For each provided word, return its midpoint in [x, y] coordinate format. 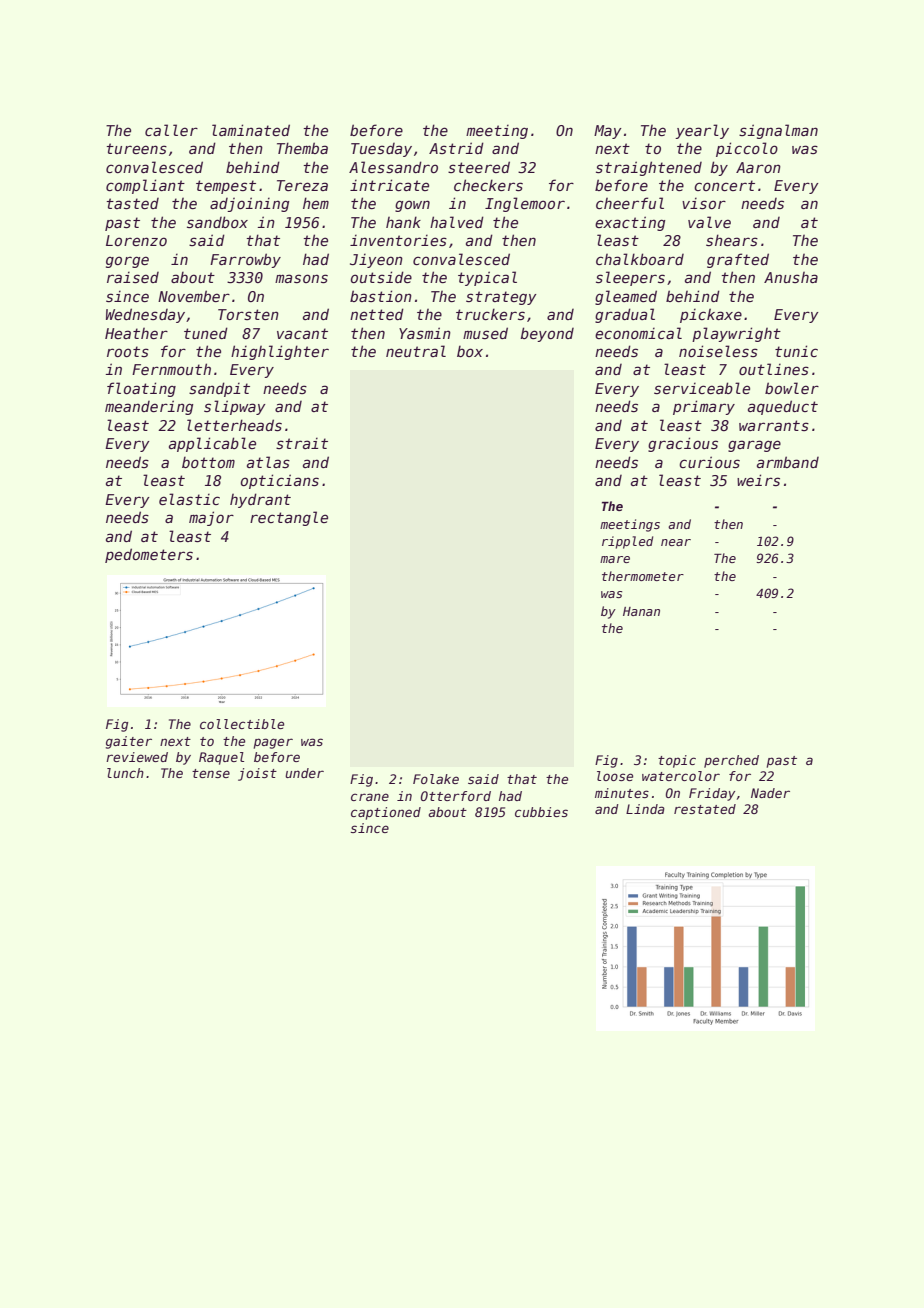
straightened [649, 168]
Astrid [456, 148]
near [676, 542]
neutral [416, 351]
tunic [796, 351]
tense [211, 773]
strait [302, 443]
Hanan [641, 611]
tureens [136, 148]
